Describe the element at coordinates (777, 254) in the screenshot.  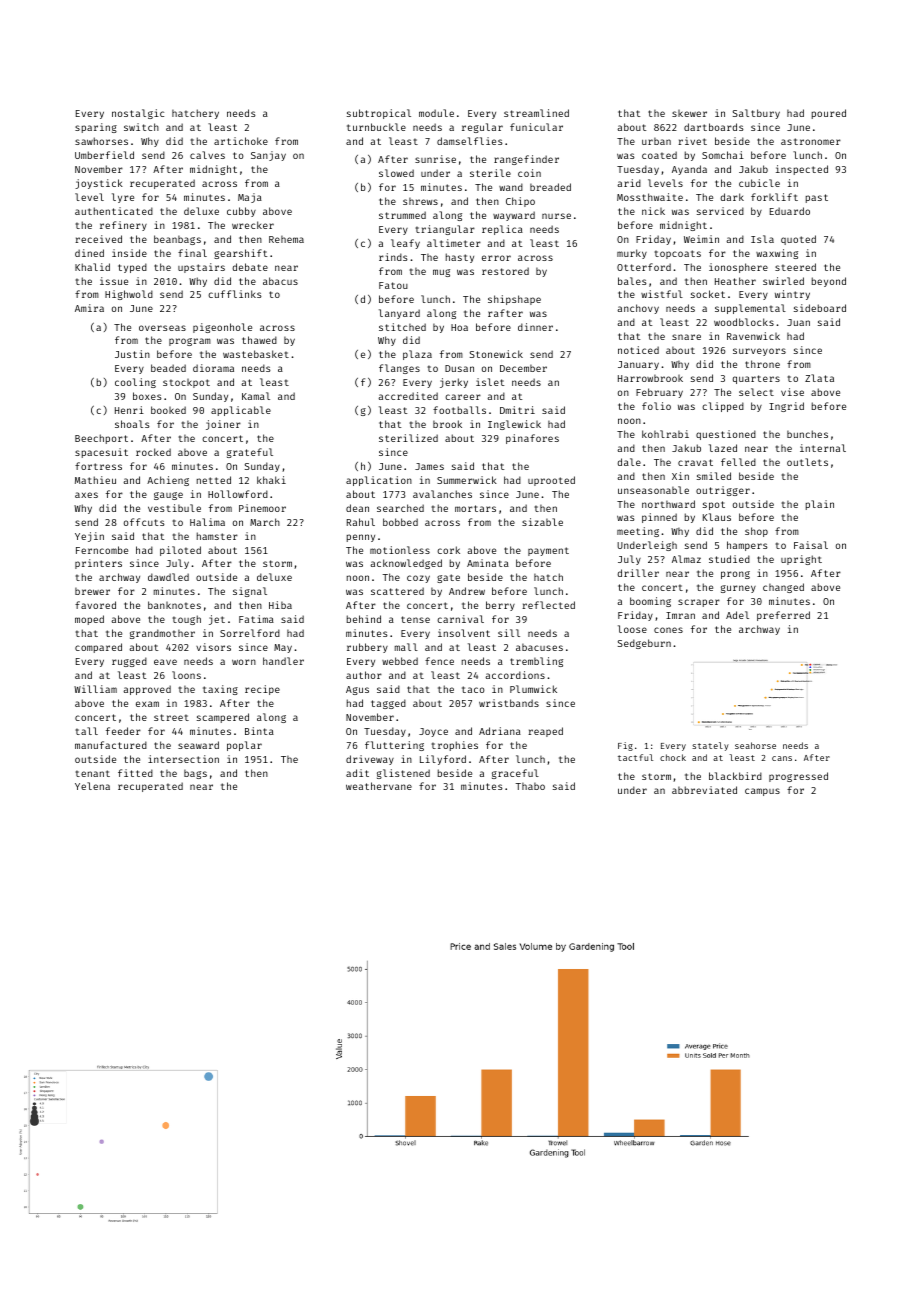
I see `waxwing` at that location.
